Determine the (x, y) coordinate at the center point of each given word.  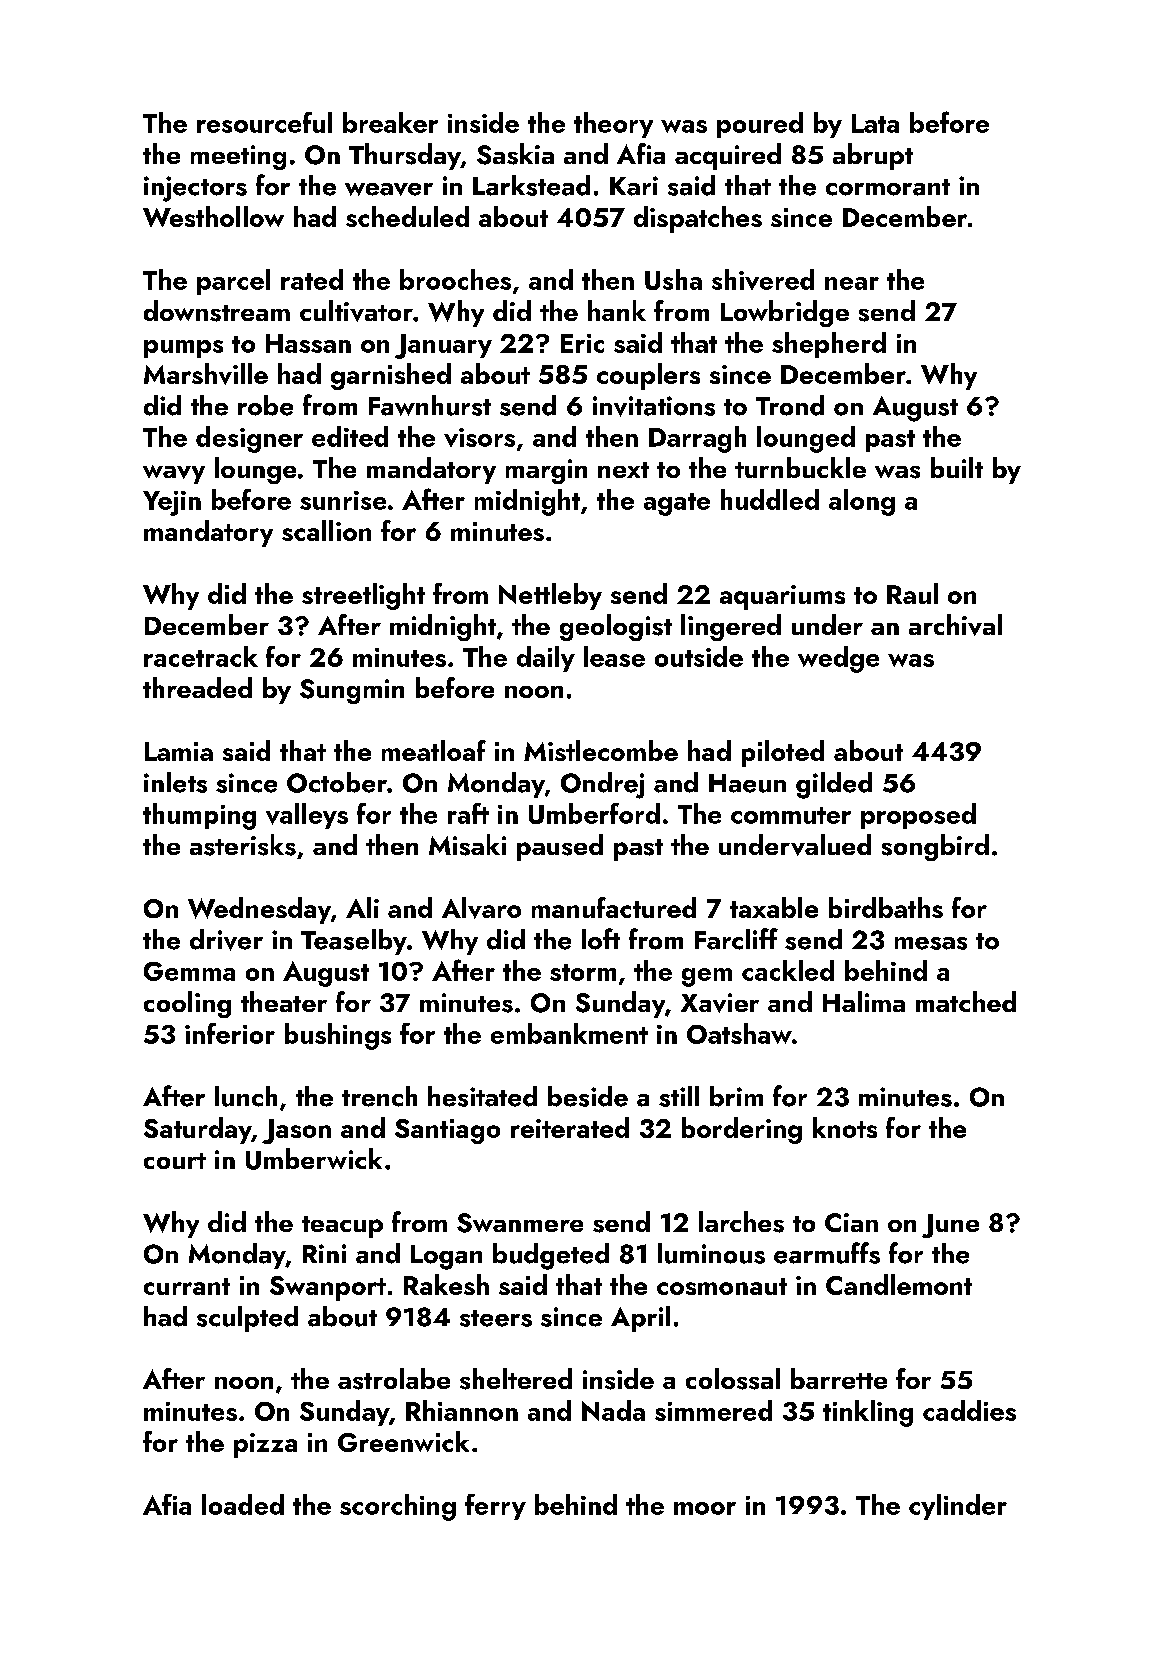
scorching (398, 1507)
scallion (326, 530)
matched (966, 1001)
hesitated (482, 1096)
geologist (616, 627)
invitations (654, 406)
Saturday (198, 1130)
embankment (569, 1033)
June (950, 1226)
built (957, 467)
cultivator (356, 311)
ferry (495, 1507)
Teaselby (354, 942)
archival (955, 625)
